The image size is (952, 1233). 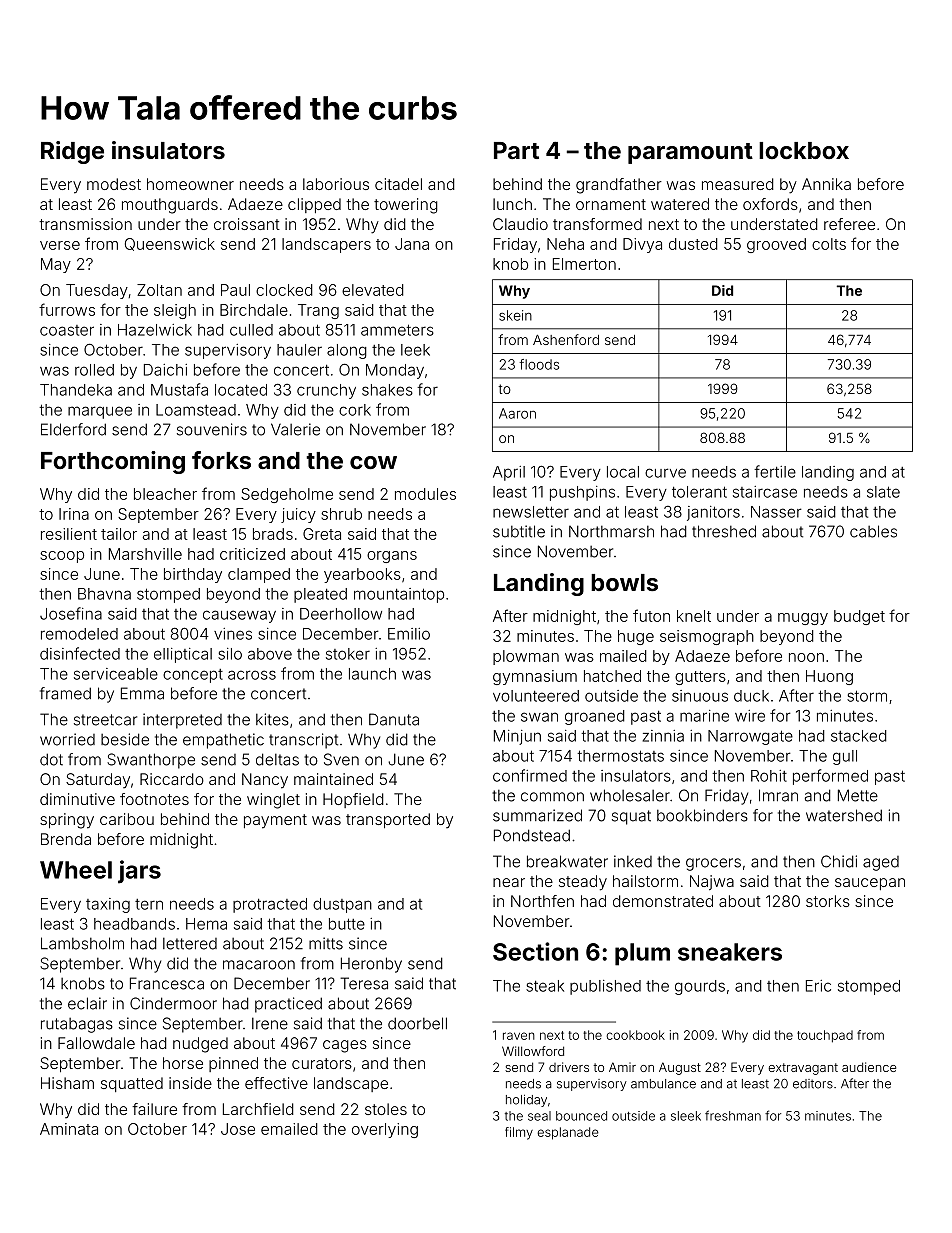 I want to click on laborious, so click(x=336, y=184).
